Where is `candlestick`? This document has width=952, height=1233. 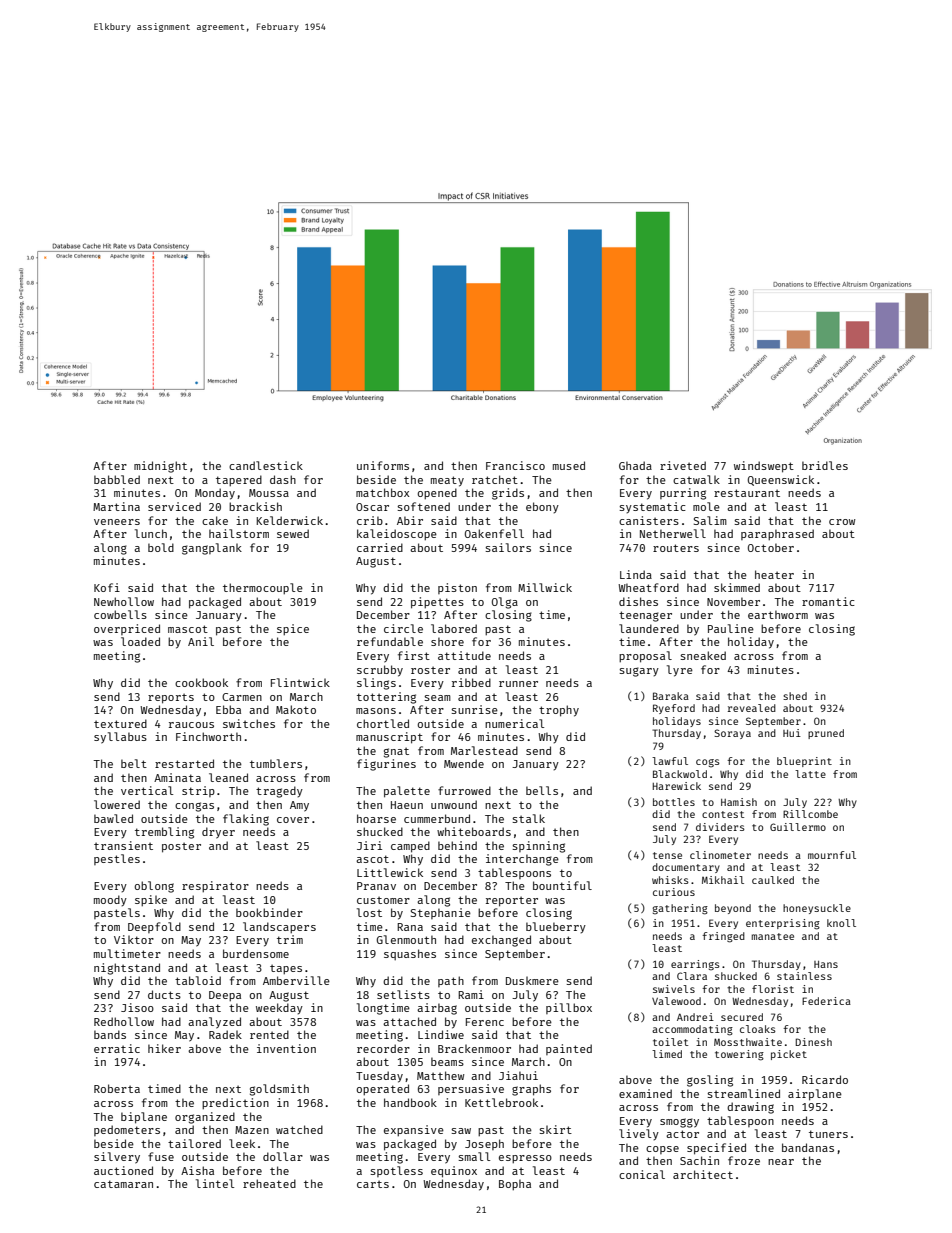
candlestick is located at coordinates (266, 465).
